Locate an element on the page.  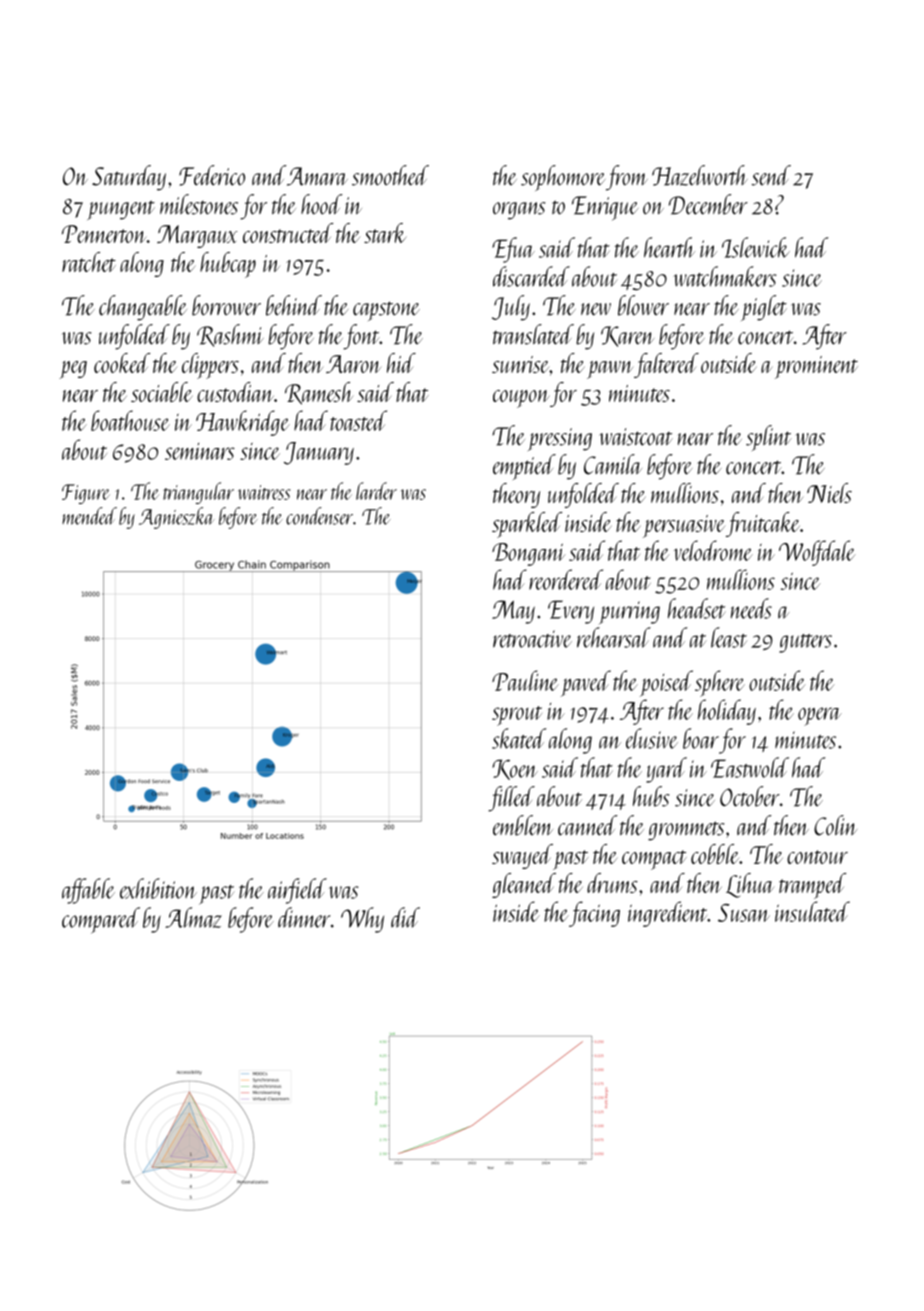
Almaz is located at coordinates (193, 917).
